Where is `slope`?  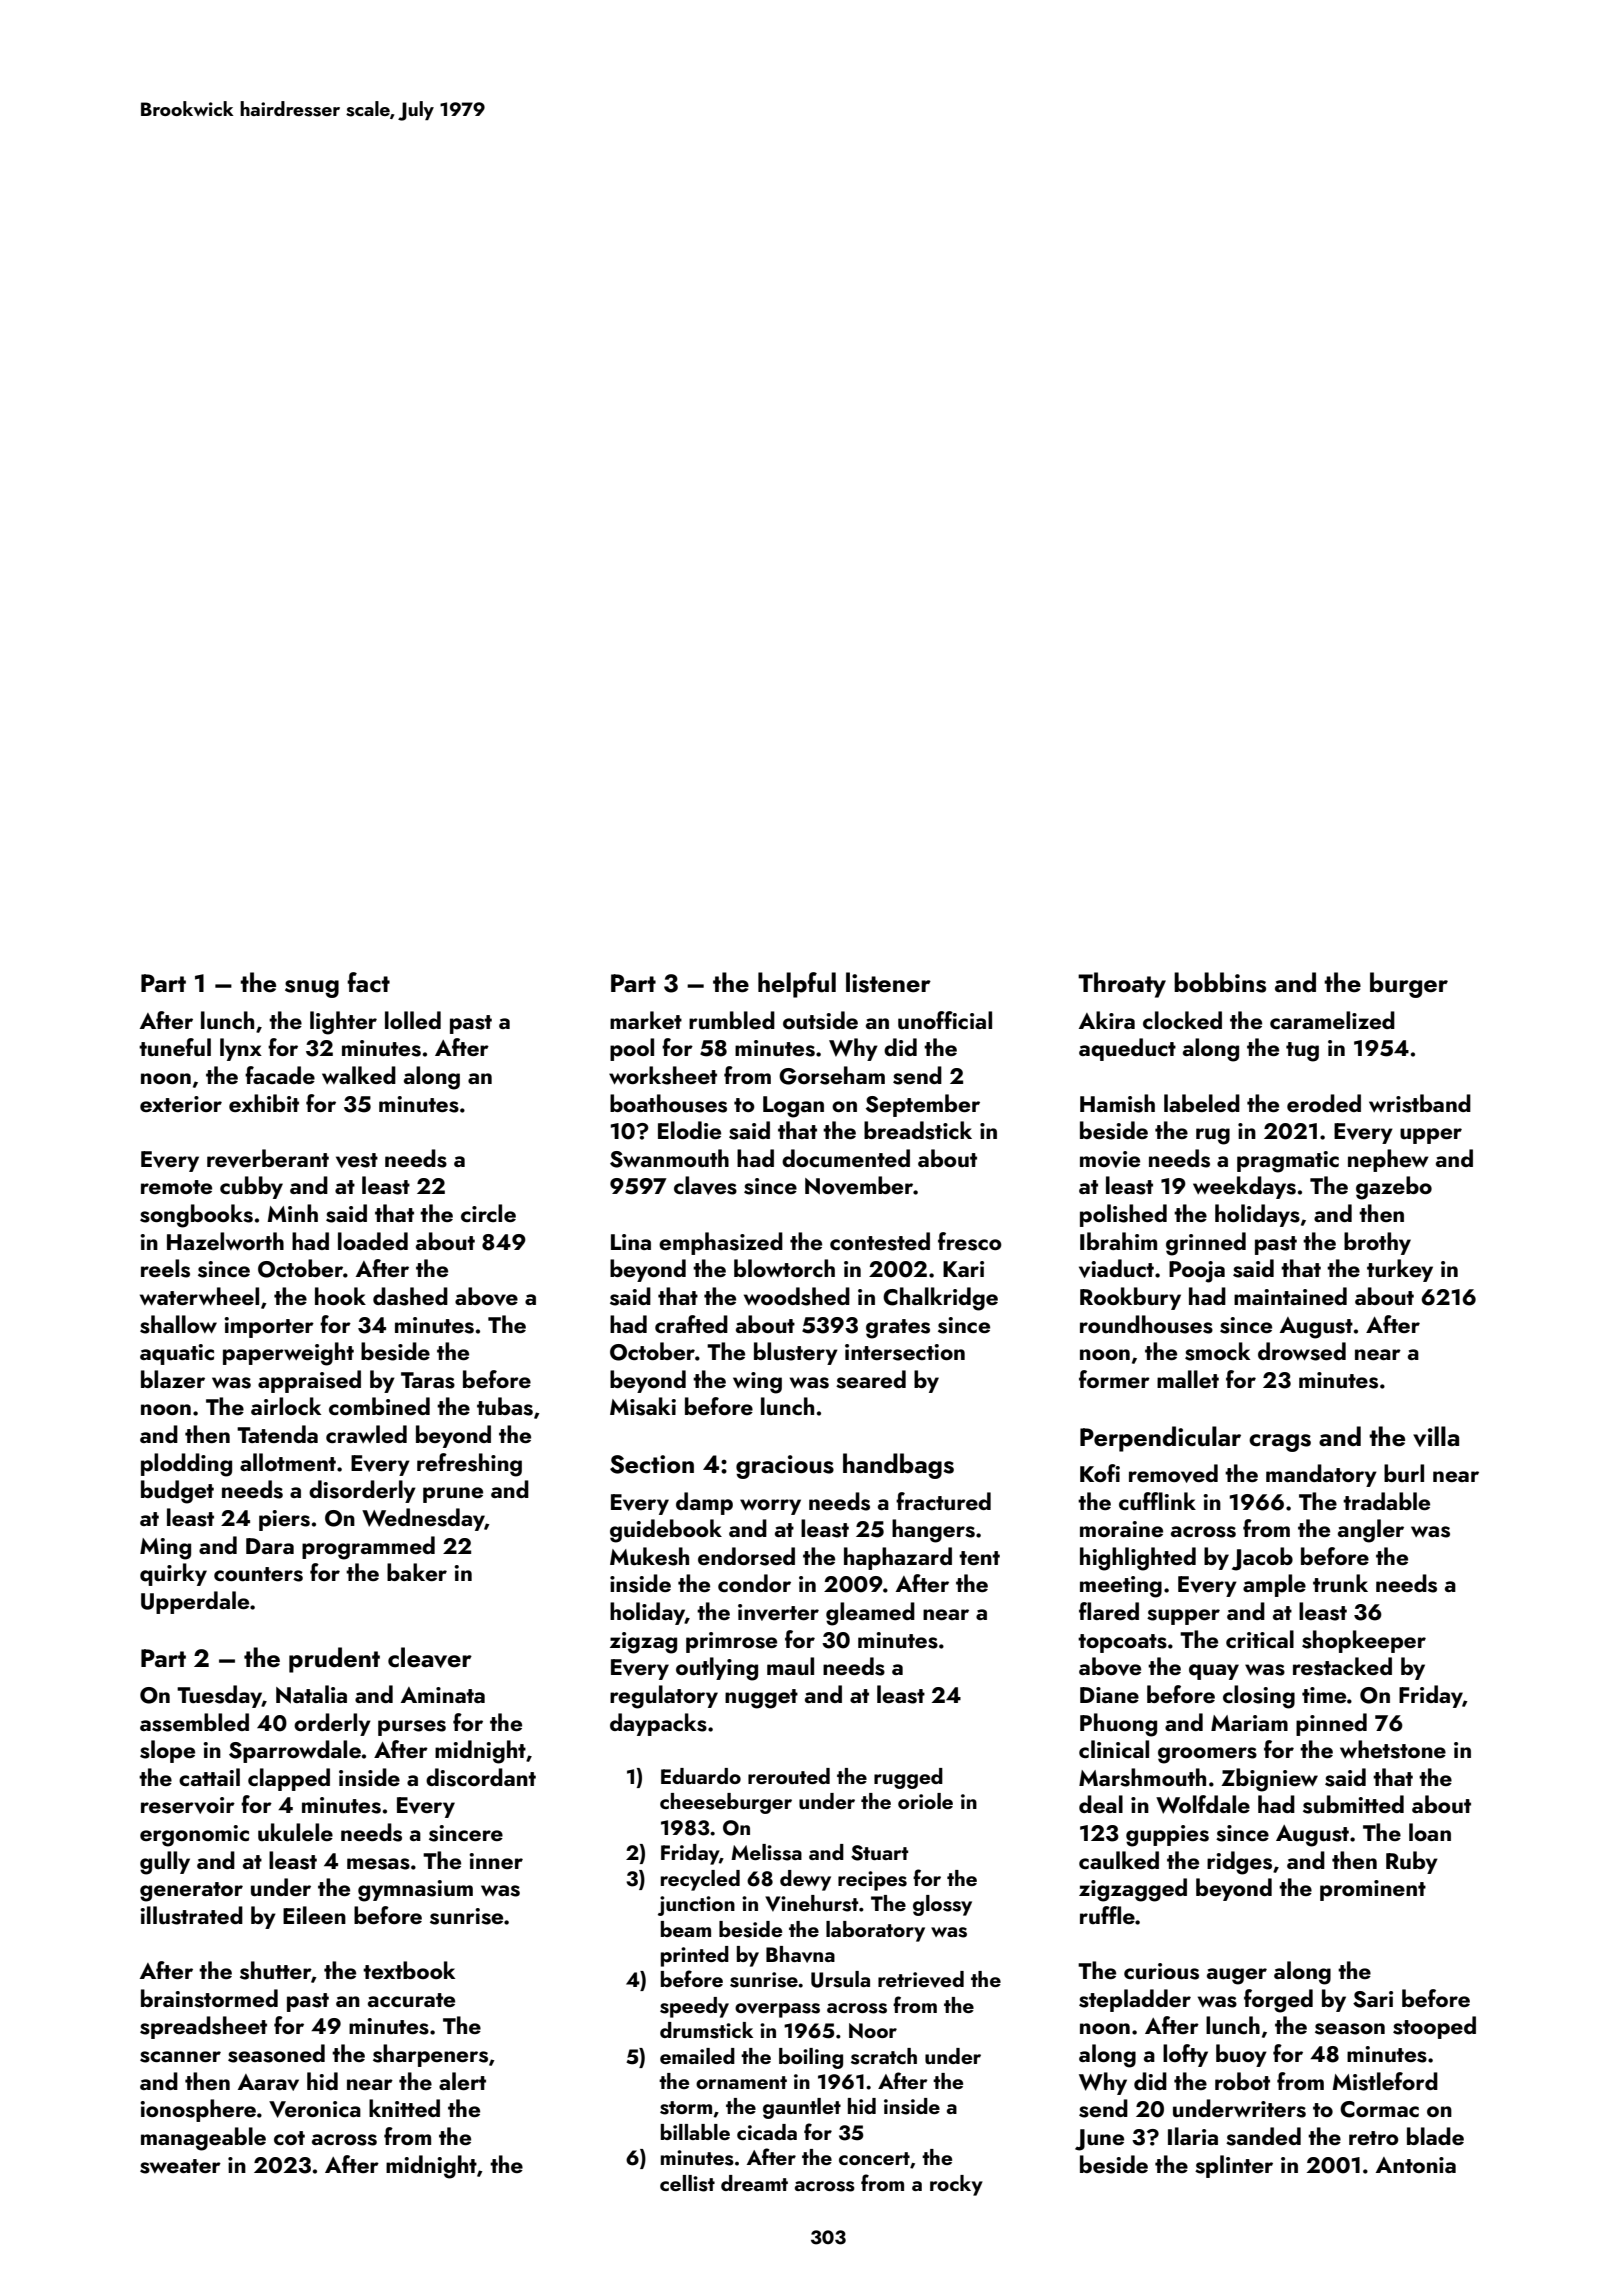
slope is located at coordinates (167, 1751).
